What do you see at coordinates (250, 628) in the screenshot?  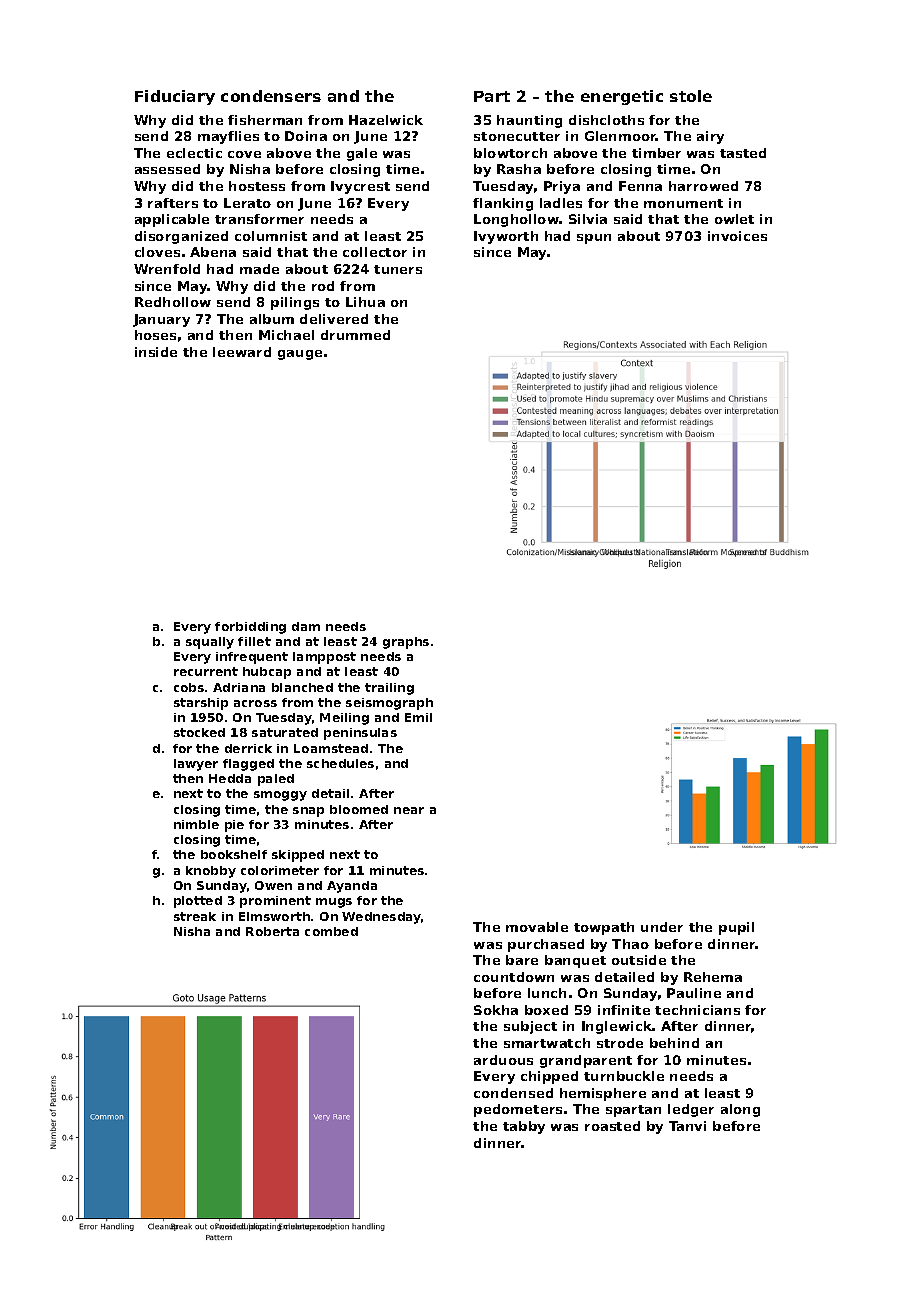 I see `forbidding` at bounding box center [250, 628].
